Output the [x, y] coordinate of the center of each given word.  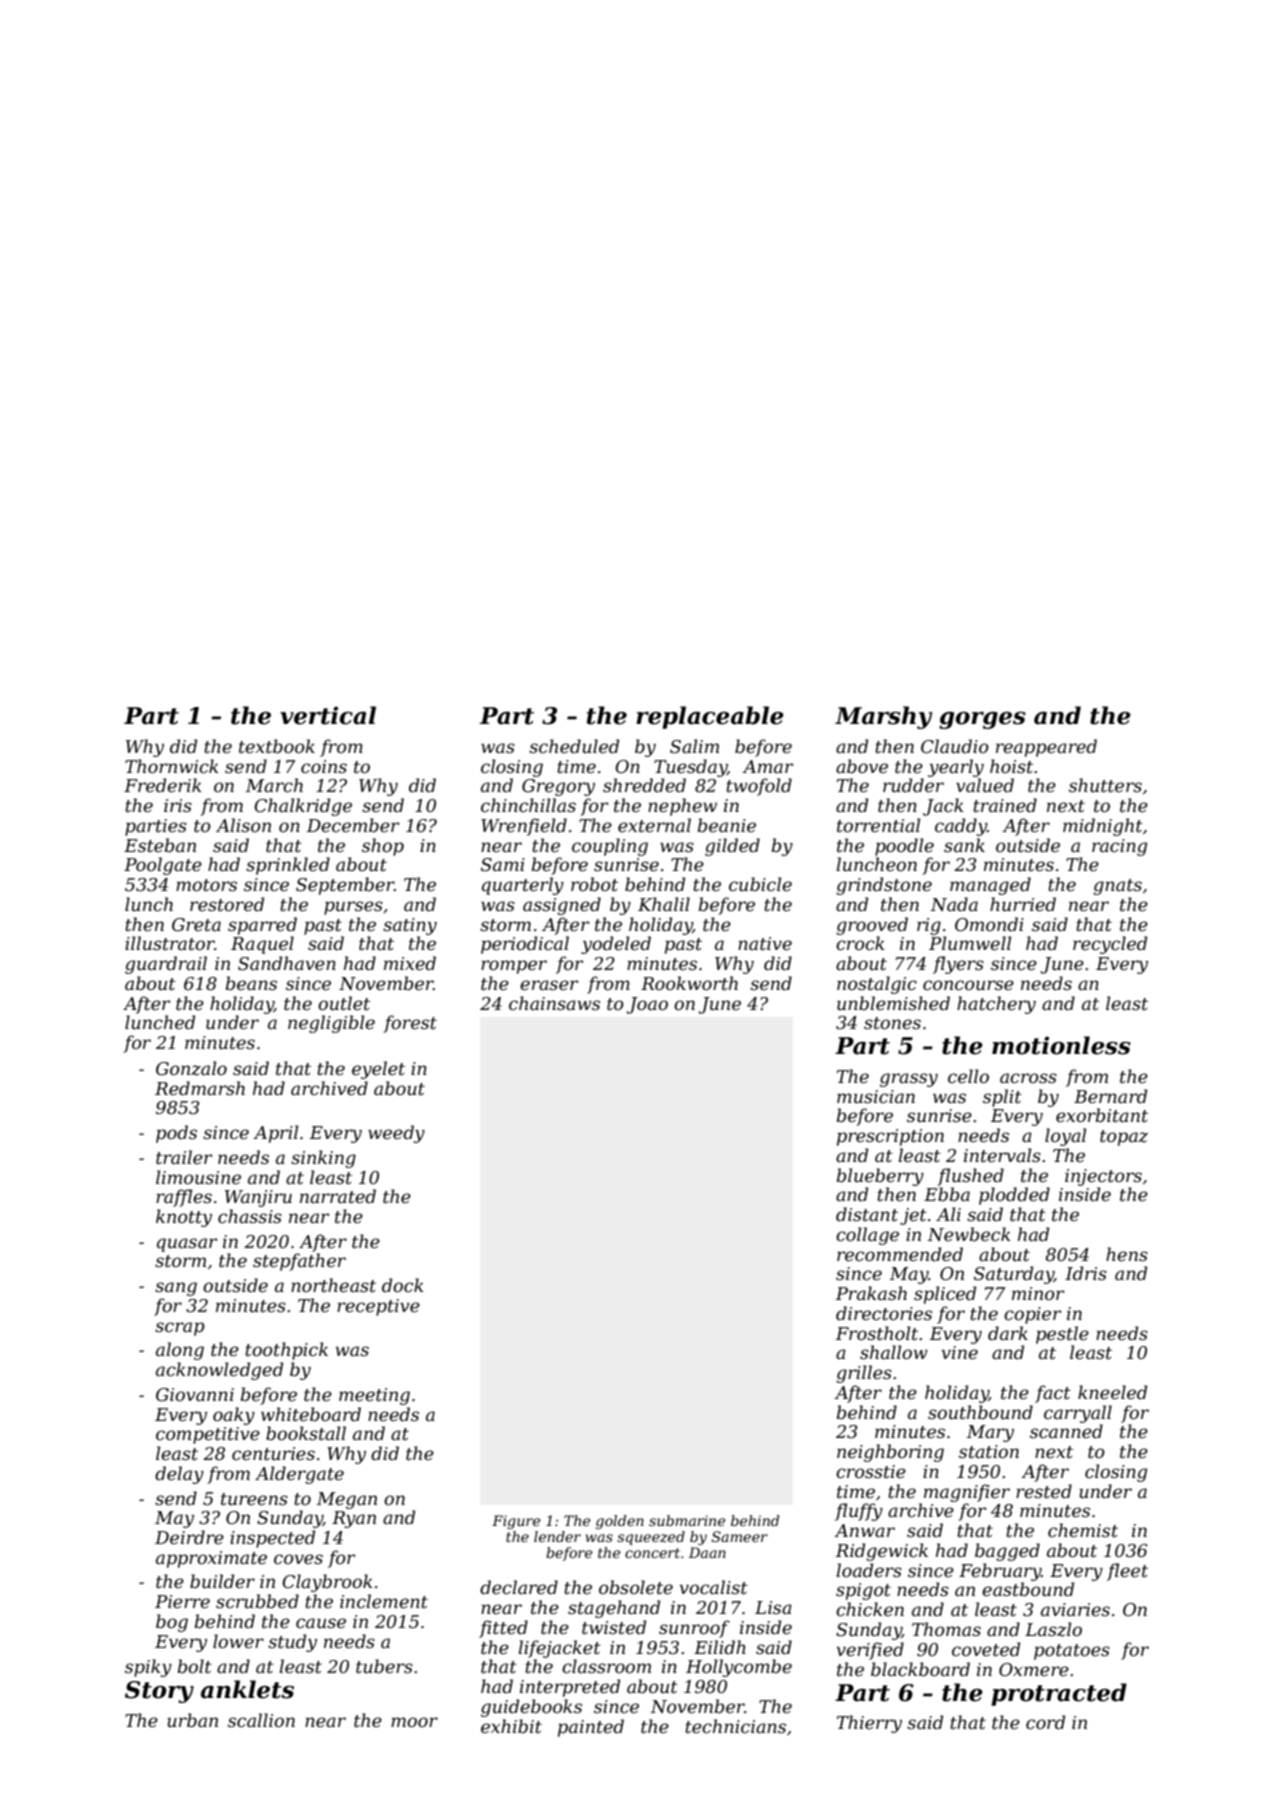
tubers [384, 1666]
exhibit [511, 1726]
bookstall [306, 1433]
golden [620, 1522]
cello [968, 1076]
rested [1044, 1491]
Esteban [160, 845]
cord [1045, 1722]
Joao [647, 1005]
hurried [1023, 904]
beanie [727, 825]
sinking [323, 1159]
